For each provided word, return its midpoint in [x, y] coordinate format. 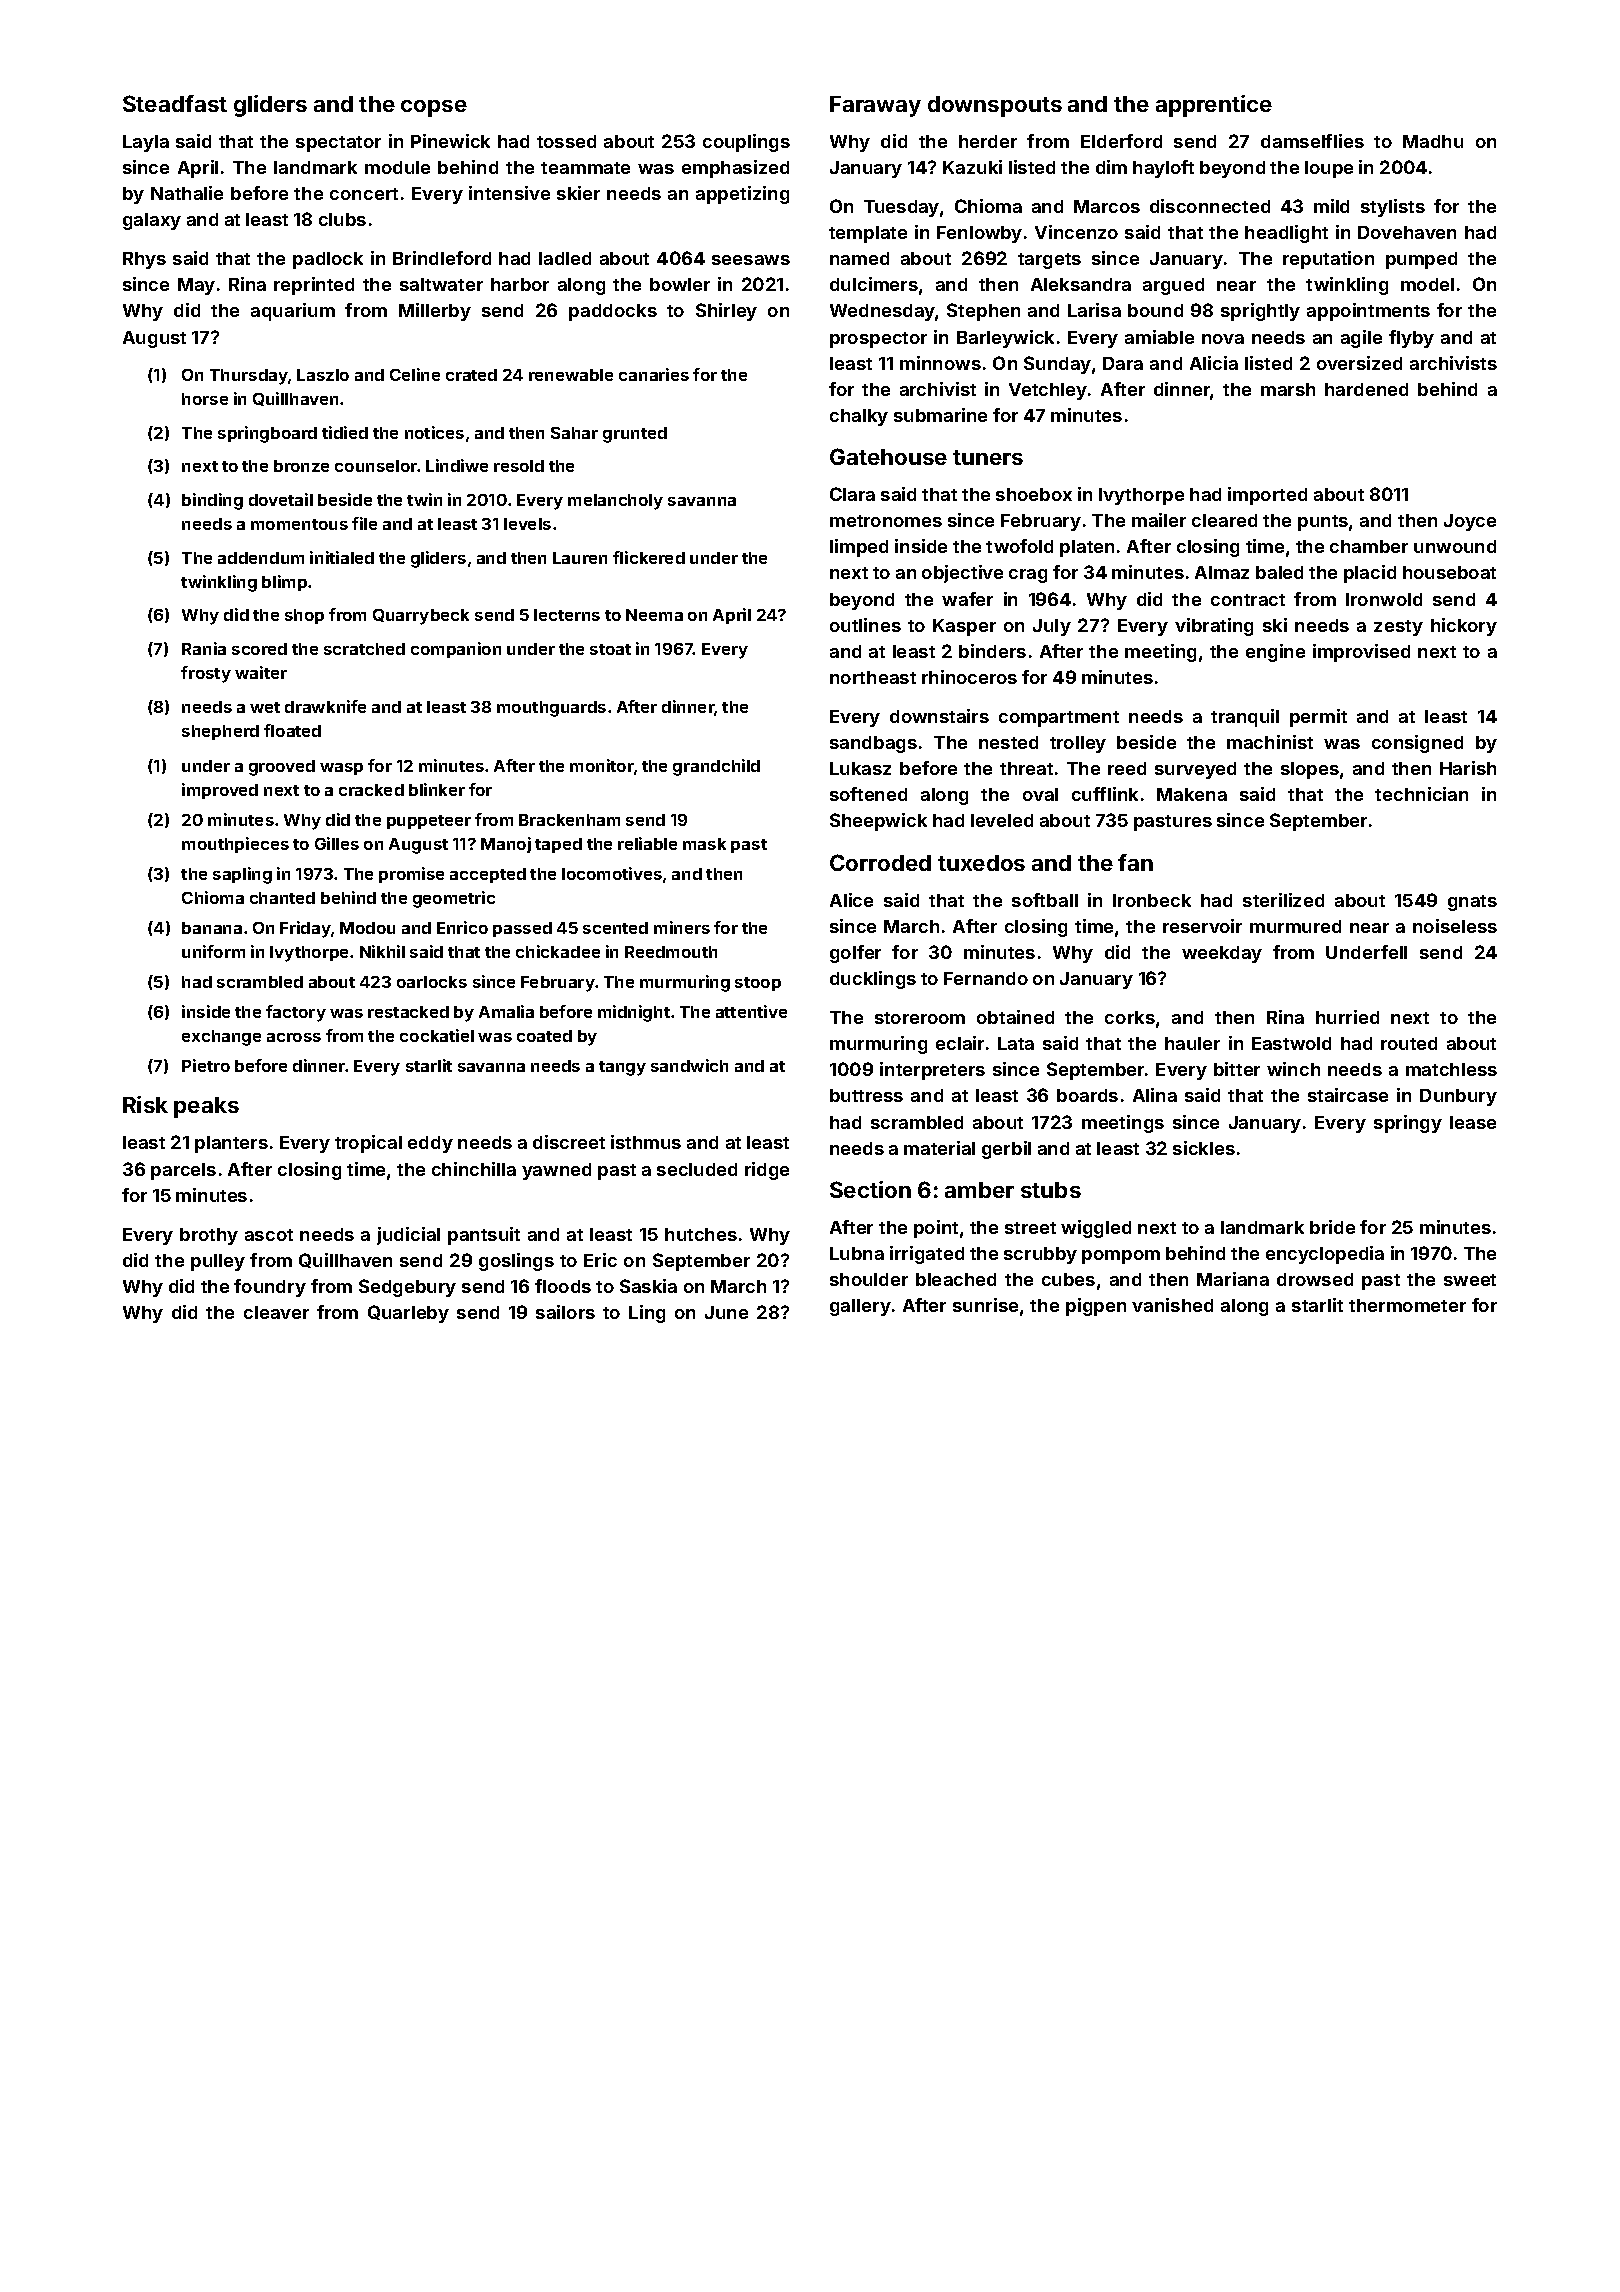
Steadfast [175, 103]
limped [859, 548]
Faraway [875, 106]
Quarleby [408, 1314]
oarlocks [432, 982]
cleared [1224, 520]
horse [205, 399]
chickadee [558, 951]
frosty [206, 674]
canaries [654, 374]
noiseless [1455, 926]
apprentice [1214, 106]
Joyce [1470, 522]
